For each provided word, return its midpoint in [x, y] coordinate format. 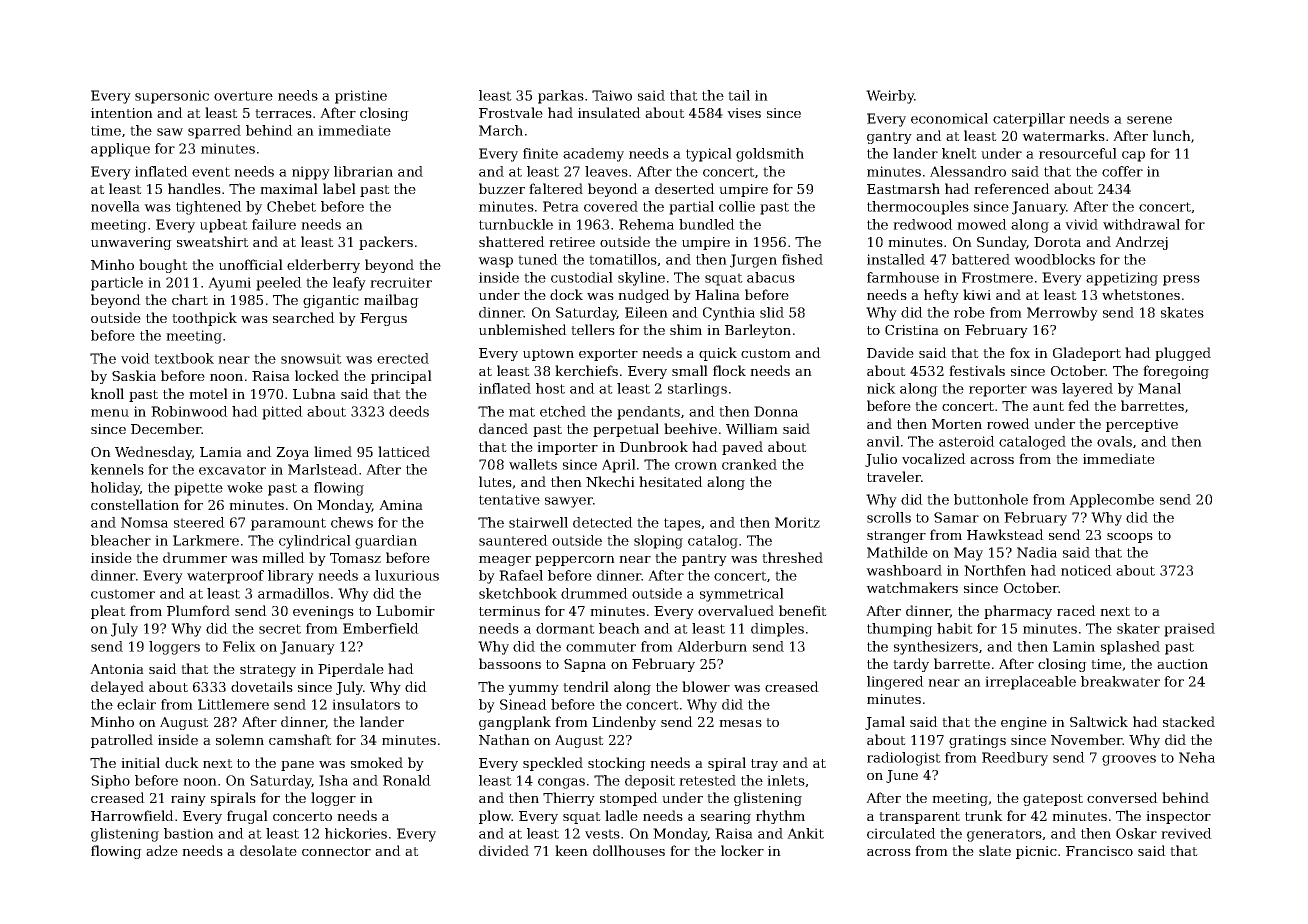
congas [561, 783]
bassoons [510, 663]
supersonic [172, 97]
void [135, 358]
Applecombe [1111, 501]
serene [1149, 120]
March [501, 130]
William [752, 428]
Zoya [292, 453]
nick [881, 388]
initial [140, 762]
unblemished [523, 329]
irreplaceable [1030, 683]
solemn [240, 739]
